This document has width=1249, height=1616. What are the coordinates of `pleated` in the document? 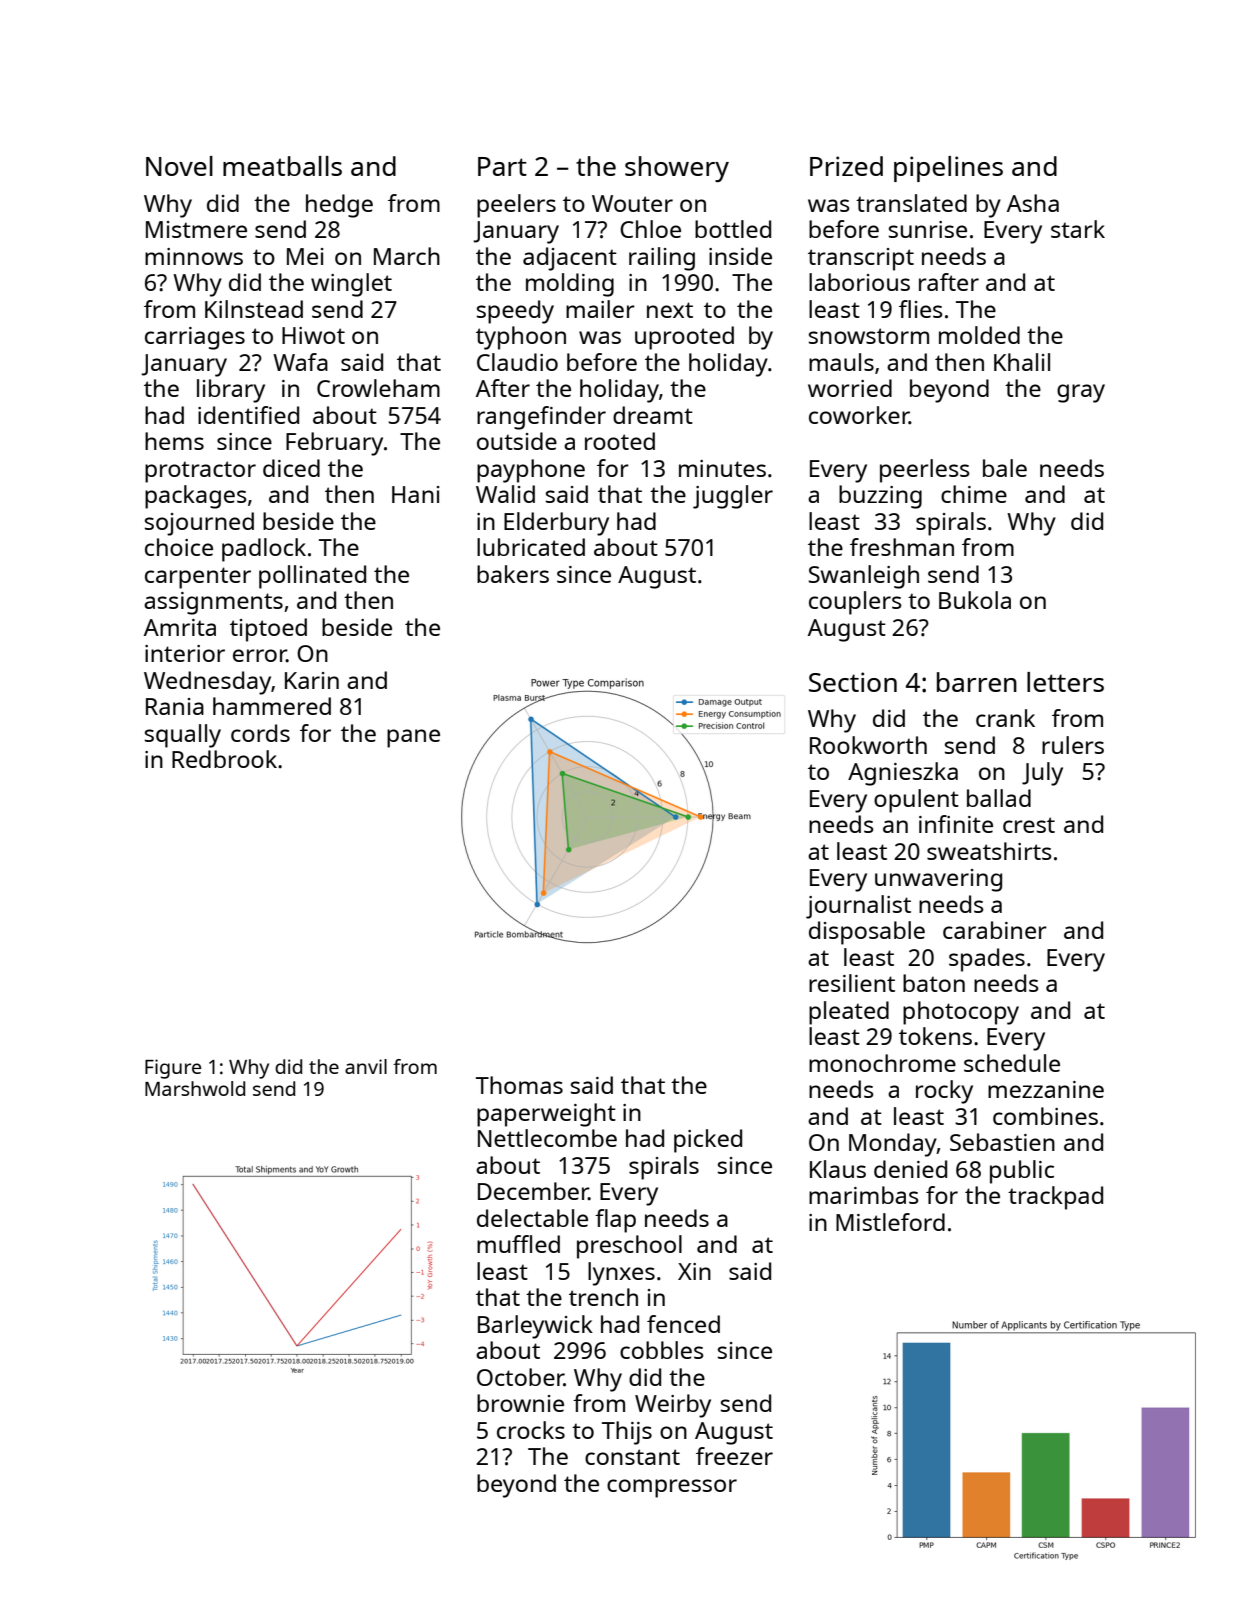 It's located at (849, 1013).
